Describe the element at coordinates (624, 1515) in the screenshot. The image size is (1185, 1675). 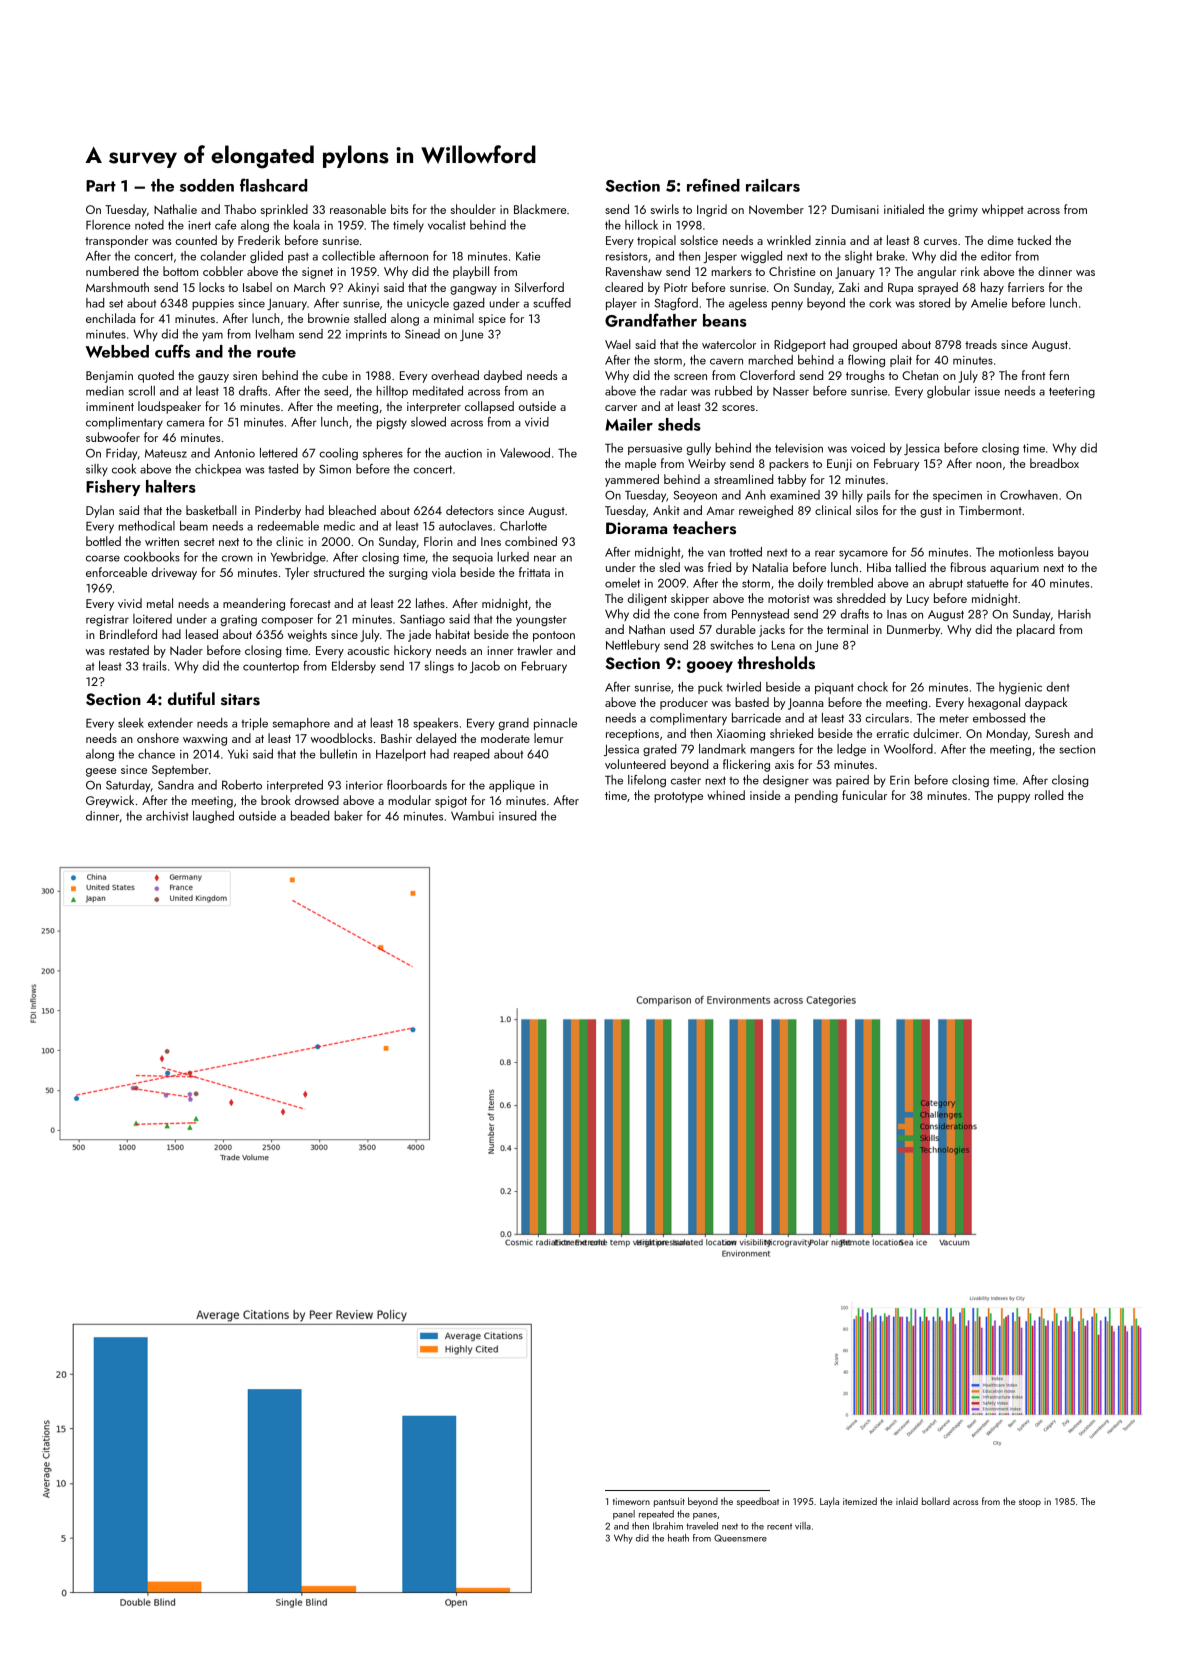
I see `panel` at that location.
